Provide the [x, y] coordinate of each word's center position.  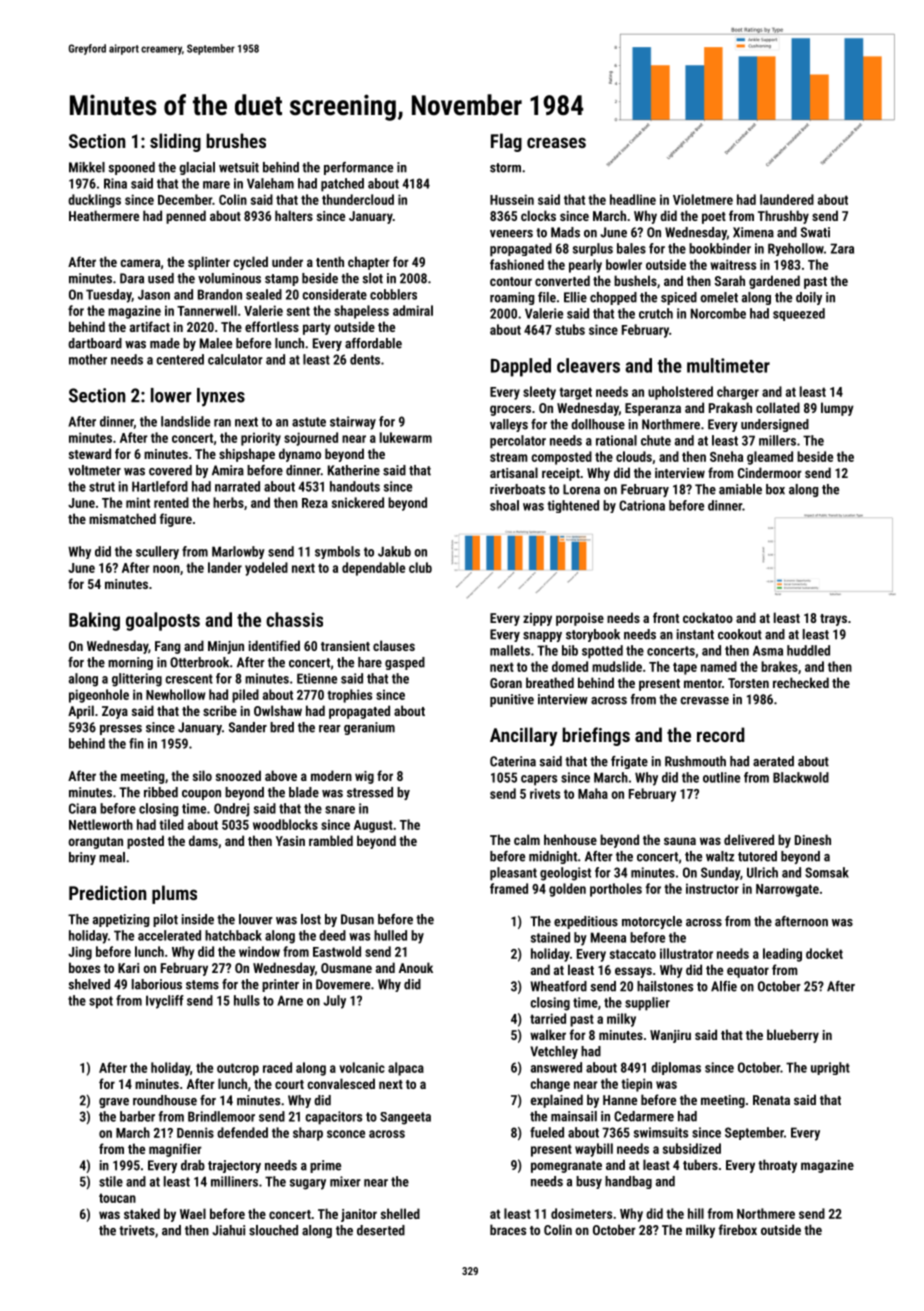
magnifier [175, 1150]
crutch [656, 313]
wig [364, 777]
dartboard [95, 343]
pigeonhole [99, 696]
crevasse [704, 701]
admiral [413, 310]
